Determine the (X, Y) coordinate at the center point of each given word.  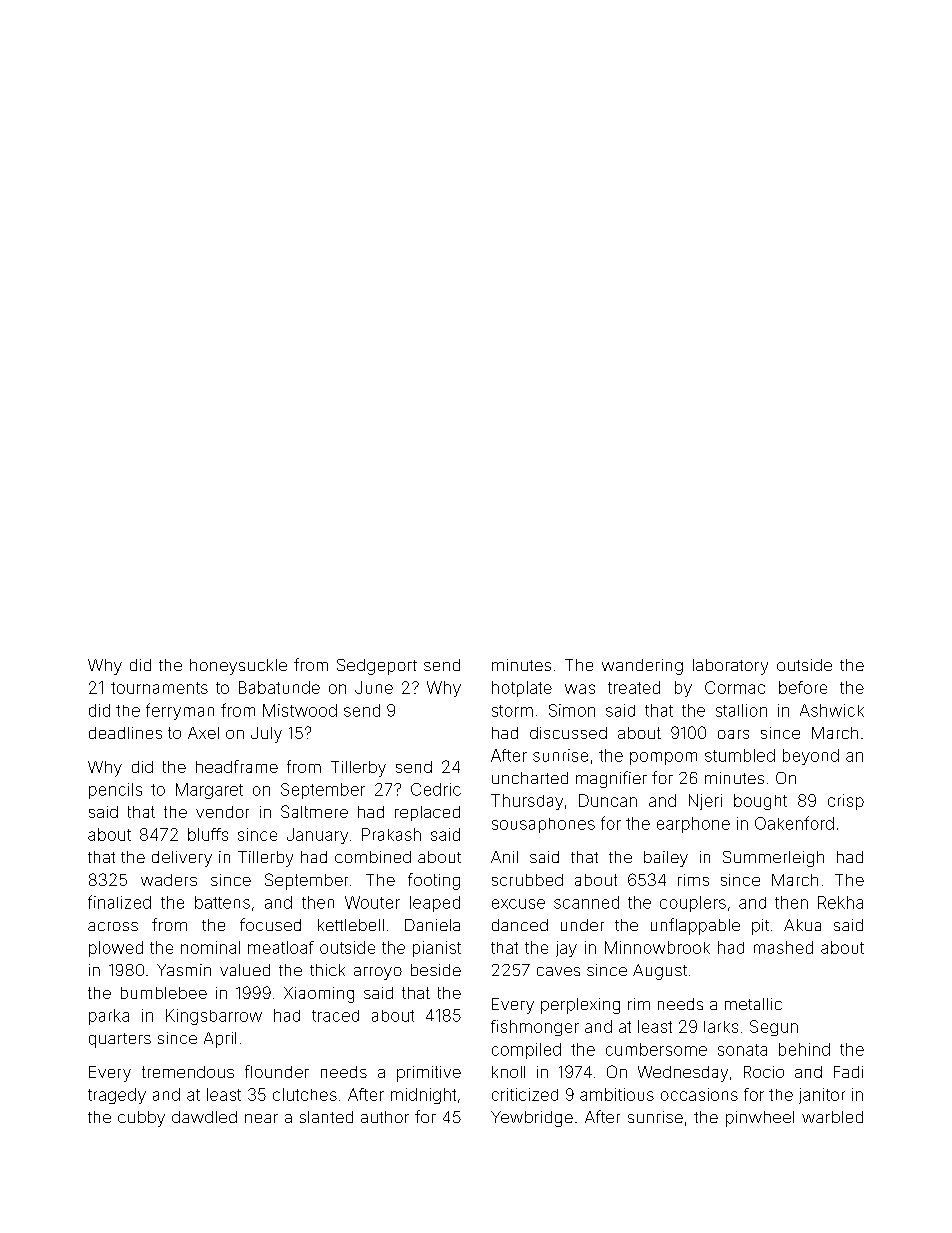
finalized (119, 902)
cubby (141, 1119)
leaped (435, 904)
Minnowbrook (657, 947)
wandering (642, 667)
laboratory (730, 667)
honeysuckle (238, 667)
